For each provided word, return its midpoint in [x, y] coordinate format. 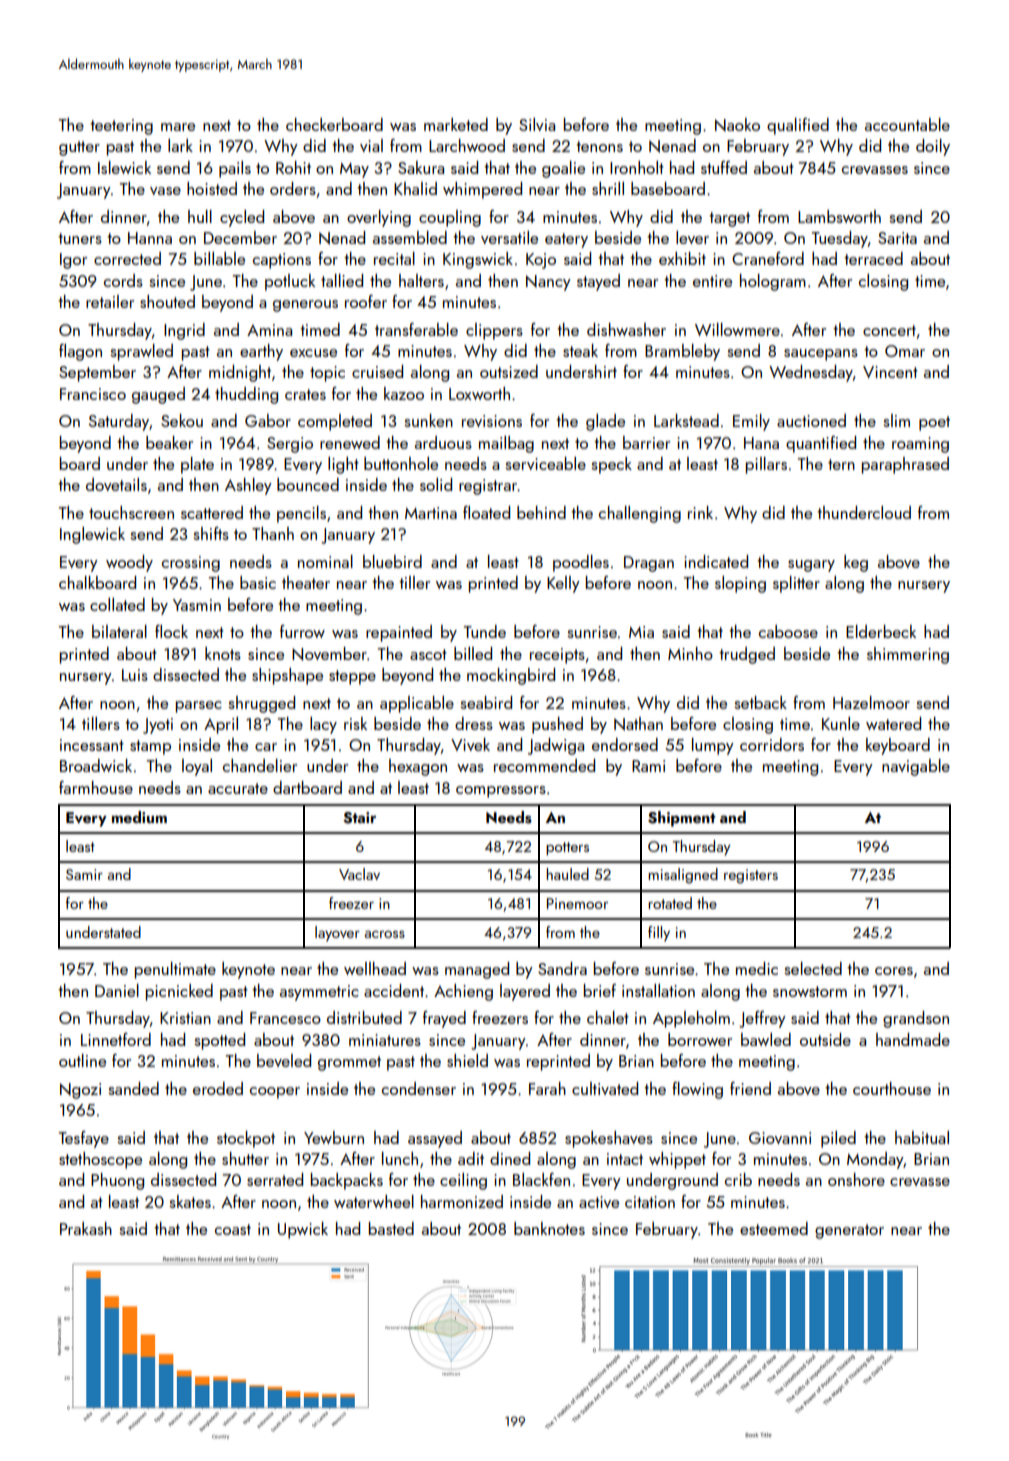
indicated [716, 561]
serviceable [545, 463]
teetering [121, 127]
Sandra [562, 968]
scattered [212, 512]
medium [139, 817]
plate [197, 465]
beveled [284, 1060]
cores [894, 971]
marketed [456, 124]
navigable [916, 767]
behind [541, 512]
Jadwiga [556, 746]
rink [700, 512]
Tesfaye [84, 1139]
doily [933, 147]
